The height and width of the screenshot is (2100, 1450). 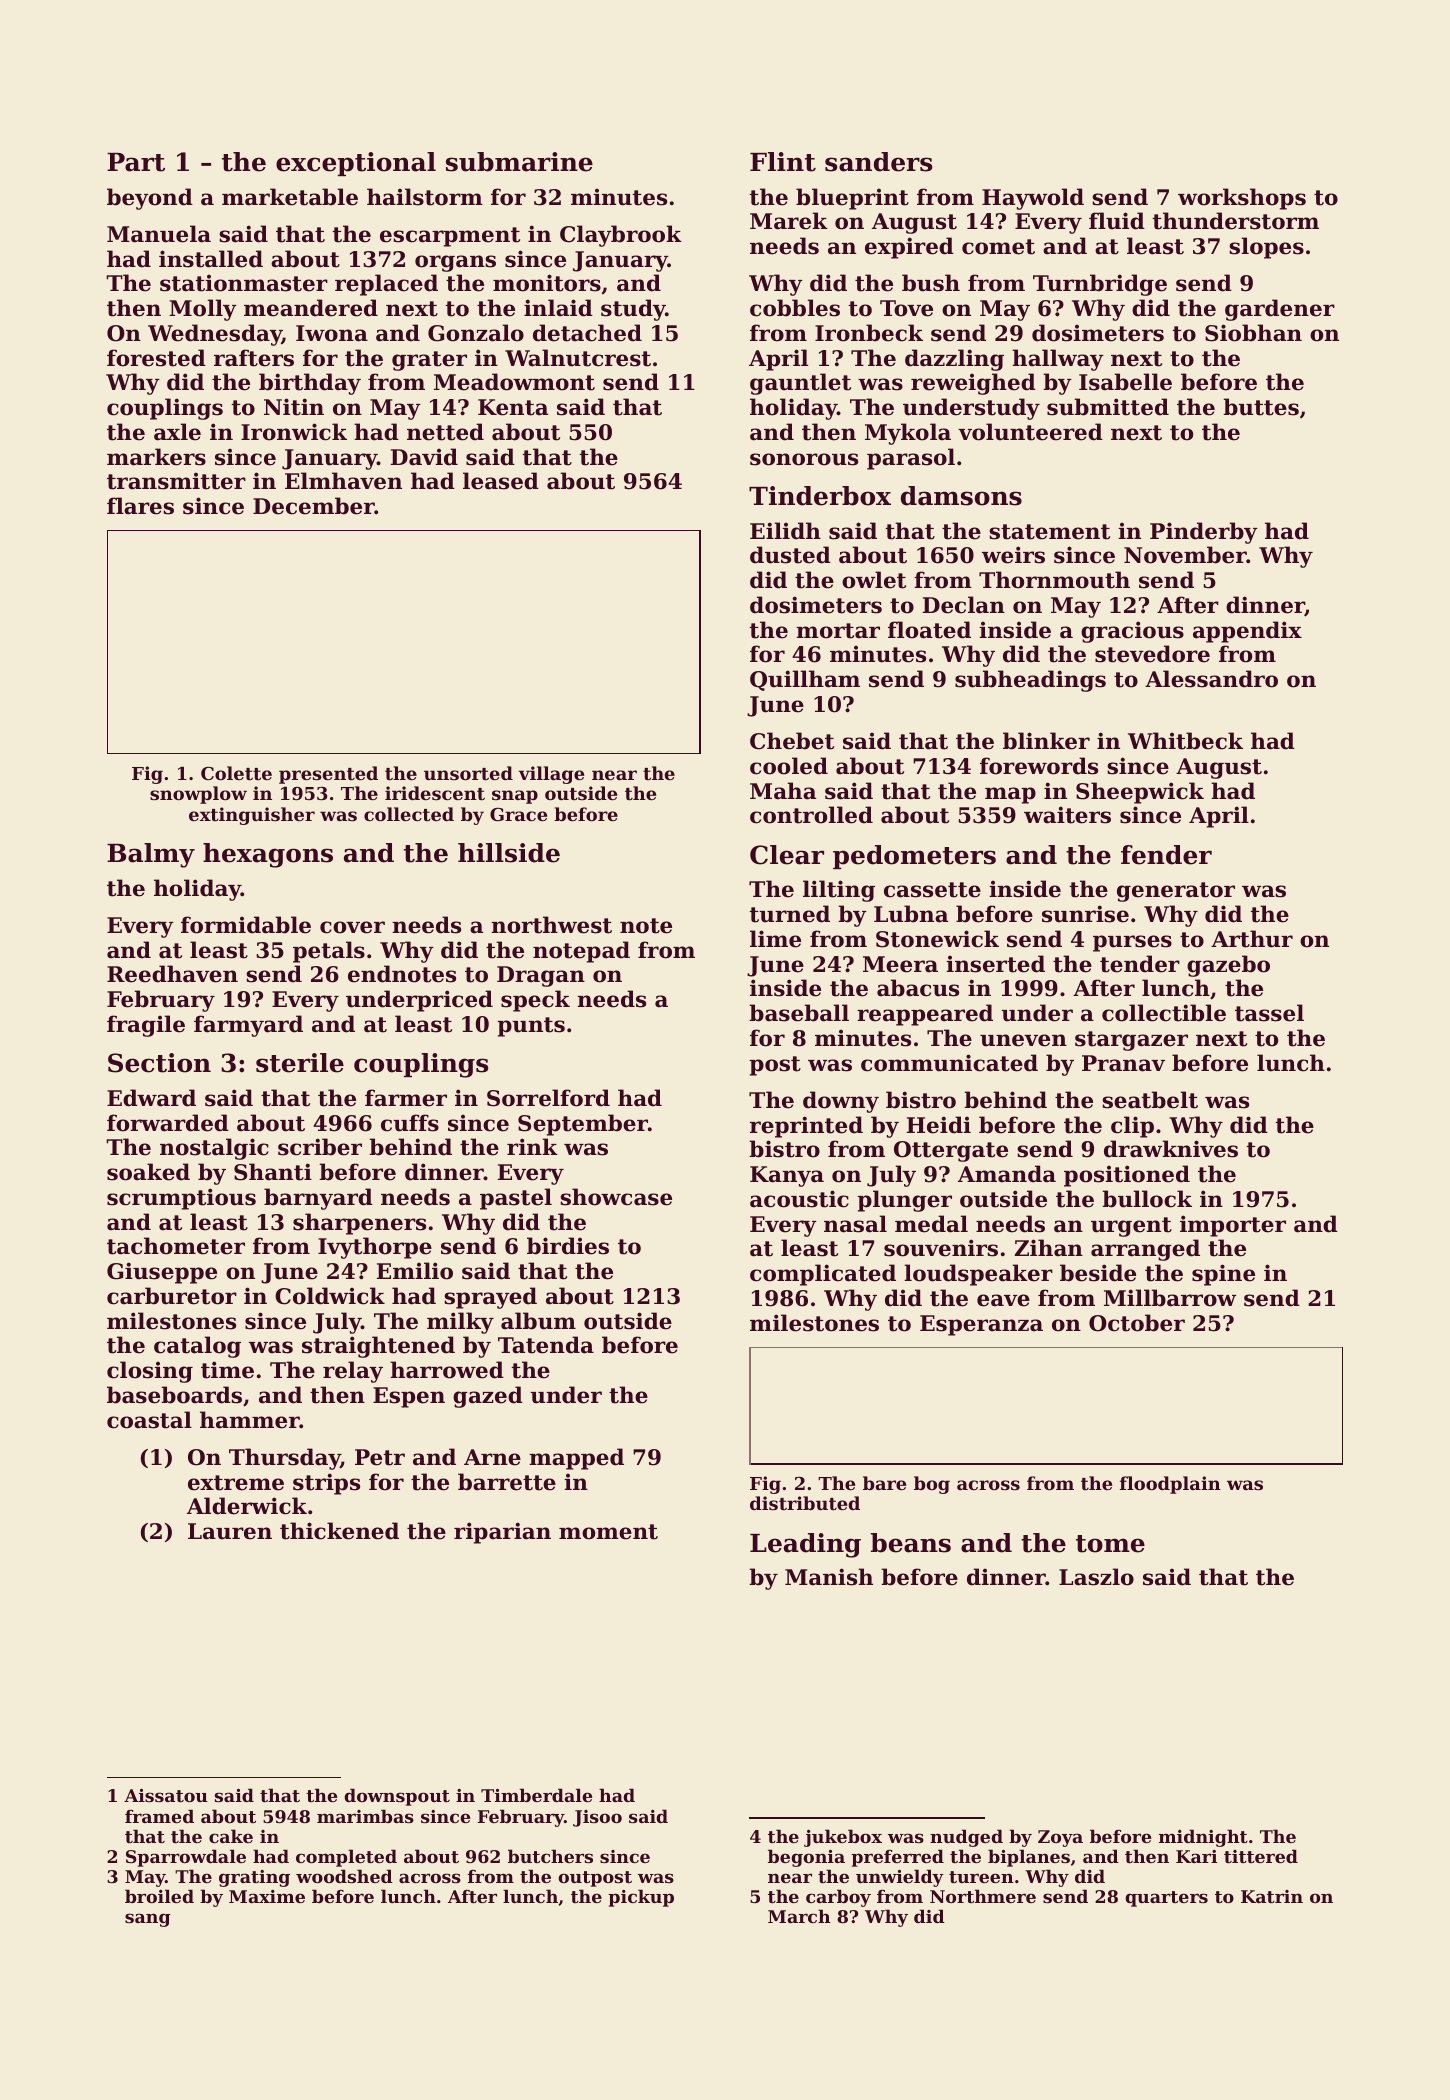 What do you see at coordinates (1170, 1485) in the screenshot?
I see `floodplain` at bounding box center [1170, 1485].
